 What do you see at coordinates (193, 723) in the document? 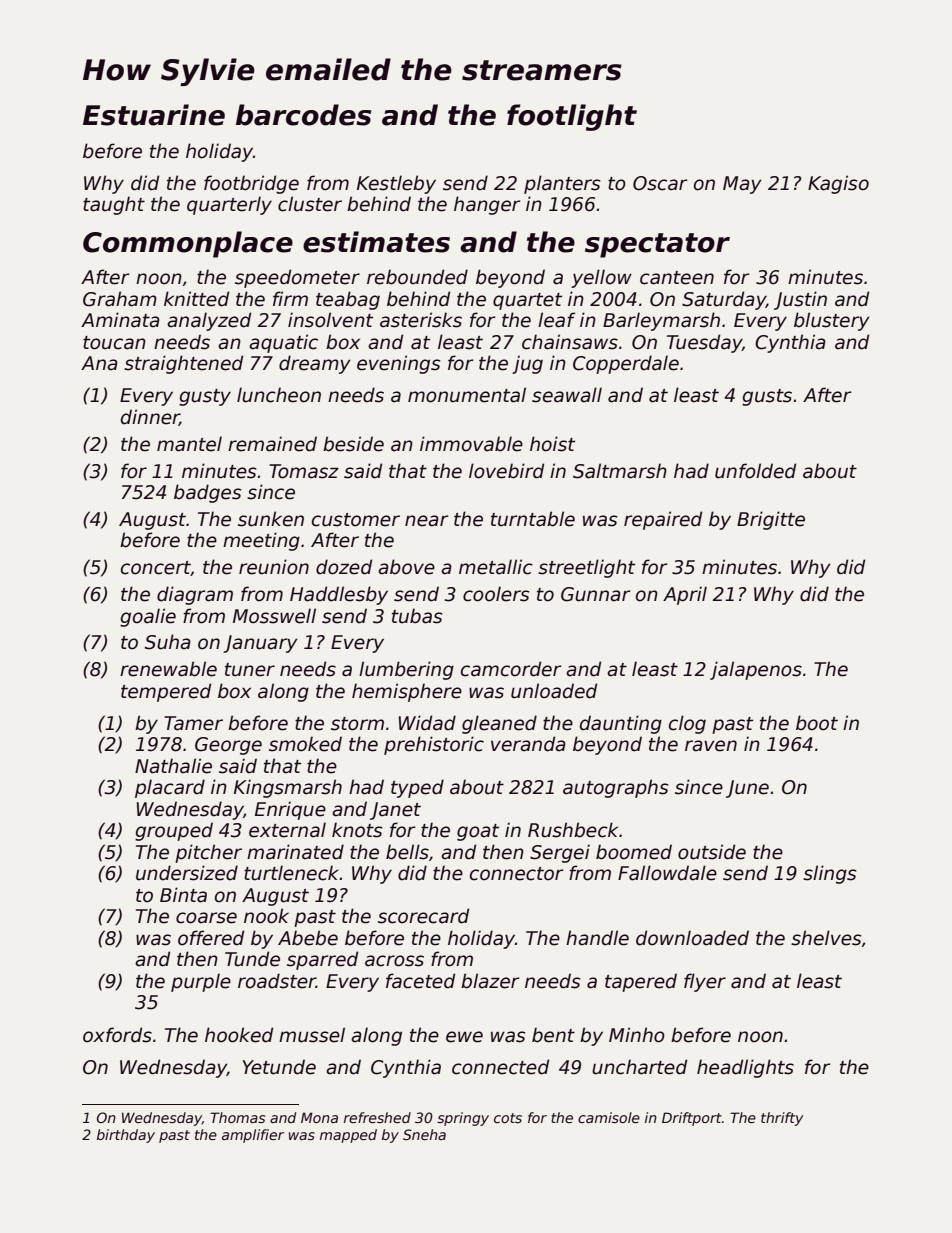
I see `Tamer` at bounding box center [193, 723].
